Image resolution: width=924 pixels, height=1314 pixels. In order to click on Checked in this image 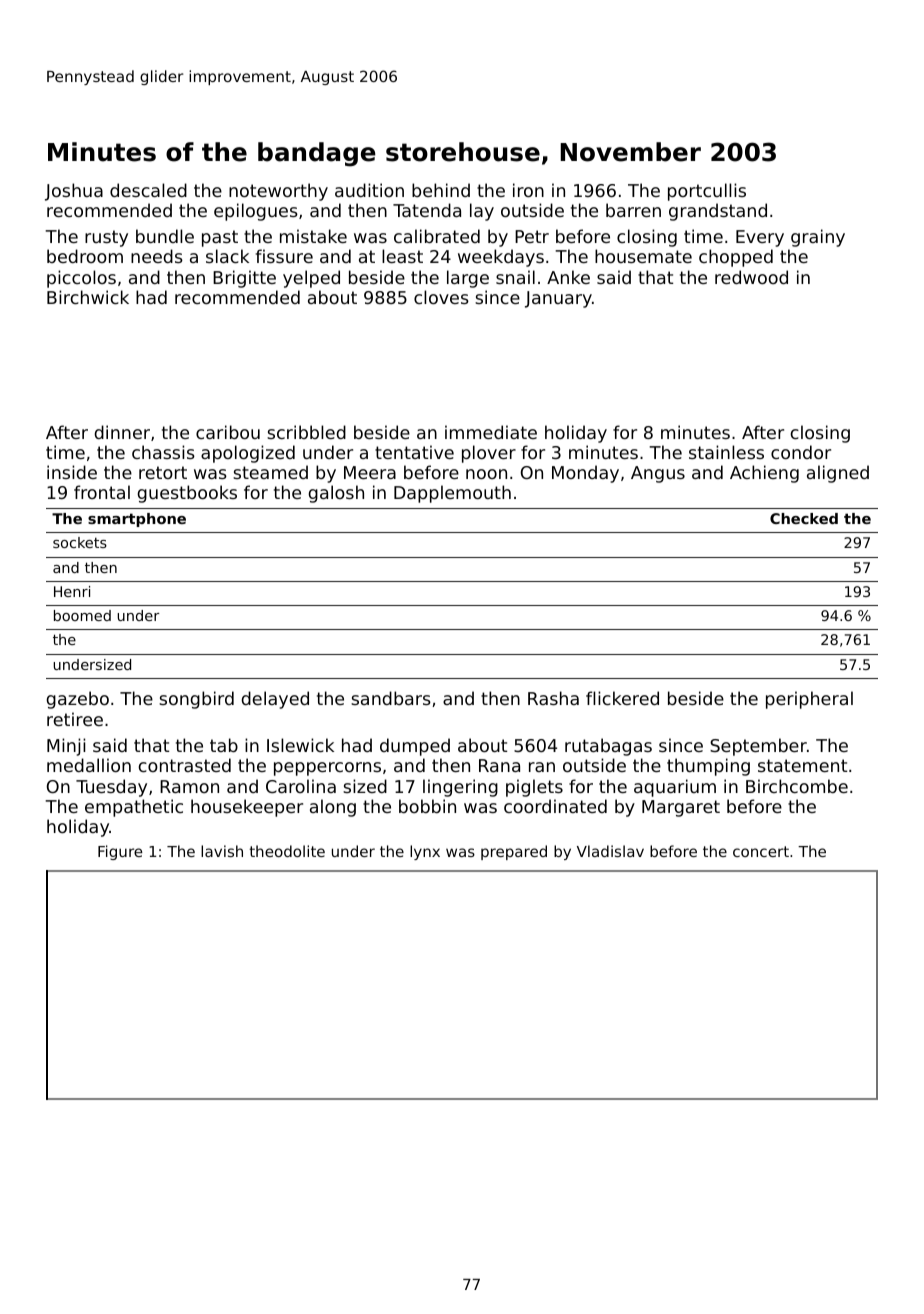, I will do `click(804, 518)`.
